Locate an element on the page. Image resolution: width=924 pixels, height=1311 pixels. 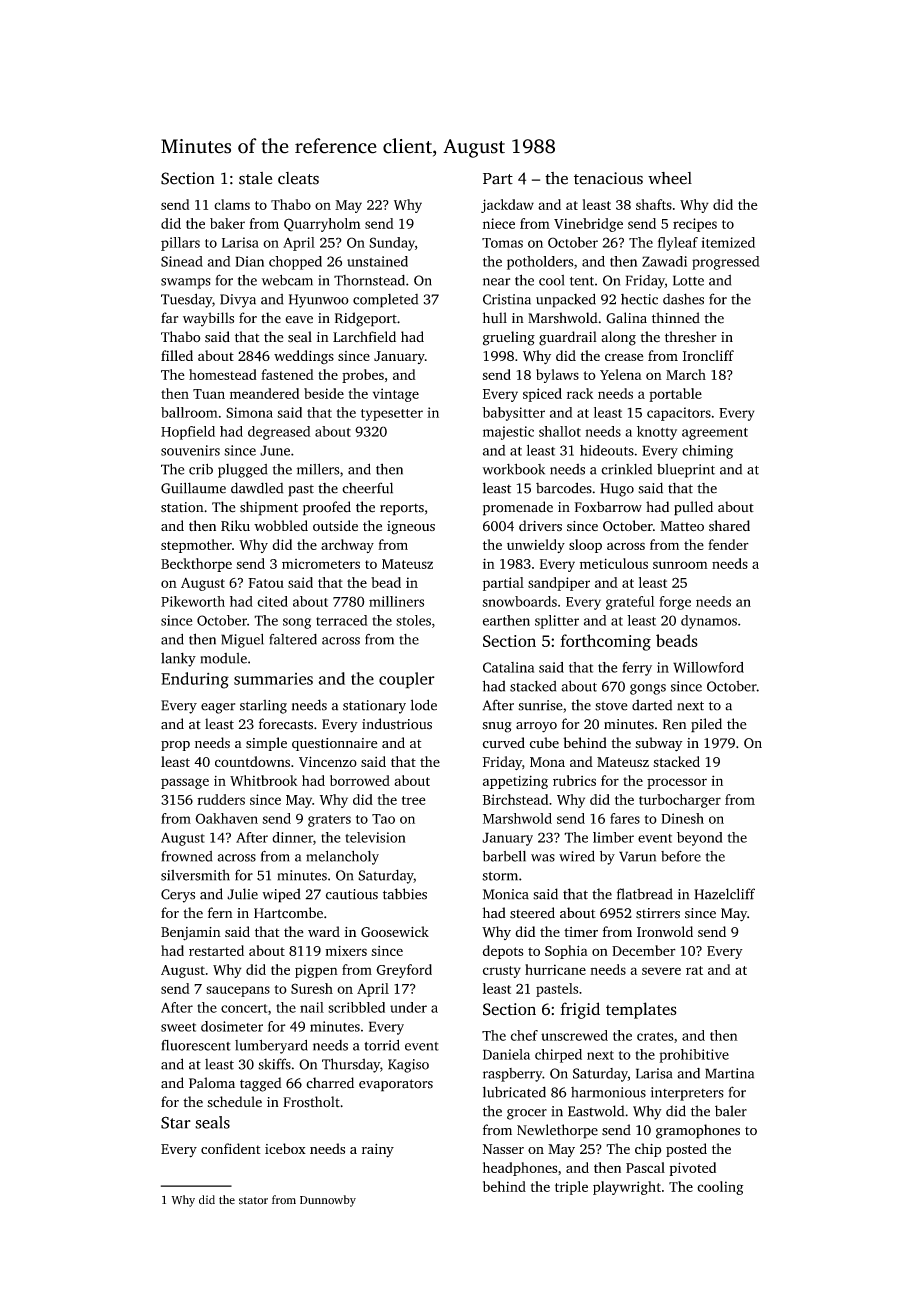
dynamos is located at coordinates (709, 622).
